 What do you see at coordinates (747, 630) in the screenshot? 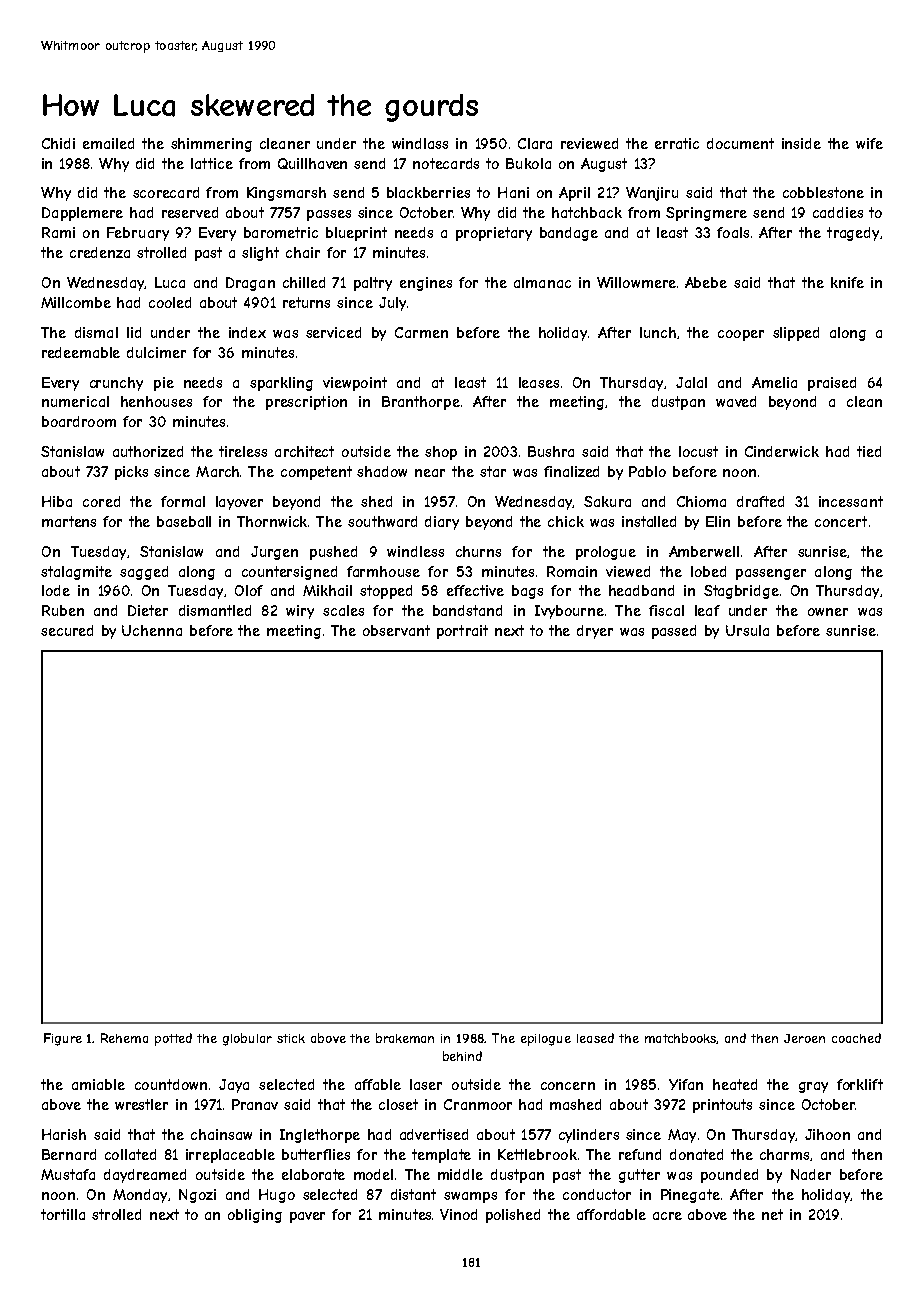
I see `Ursula` at bounding box center [747, 630].
